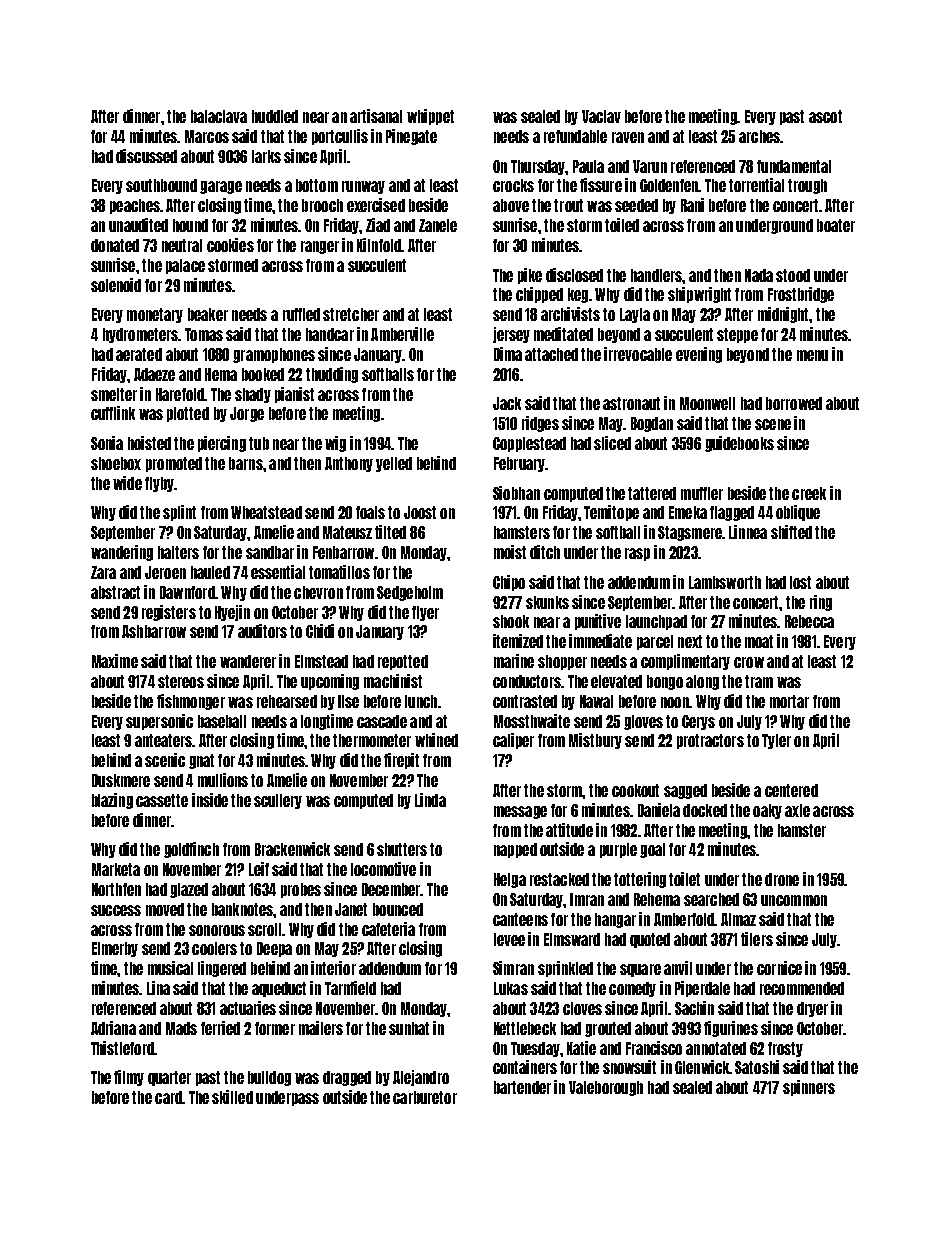 Image resolution: width=952 pixels, height=1233 pixels. What do you see at coordinates (266, 512) in the screenshot?
I see `Wheatstead` at bounding box center [266, 512].
